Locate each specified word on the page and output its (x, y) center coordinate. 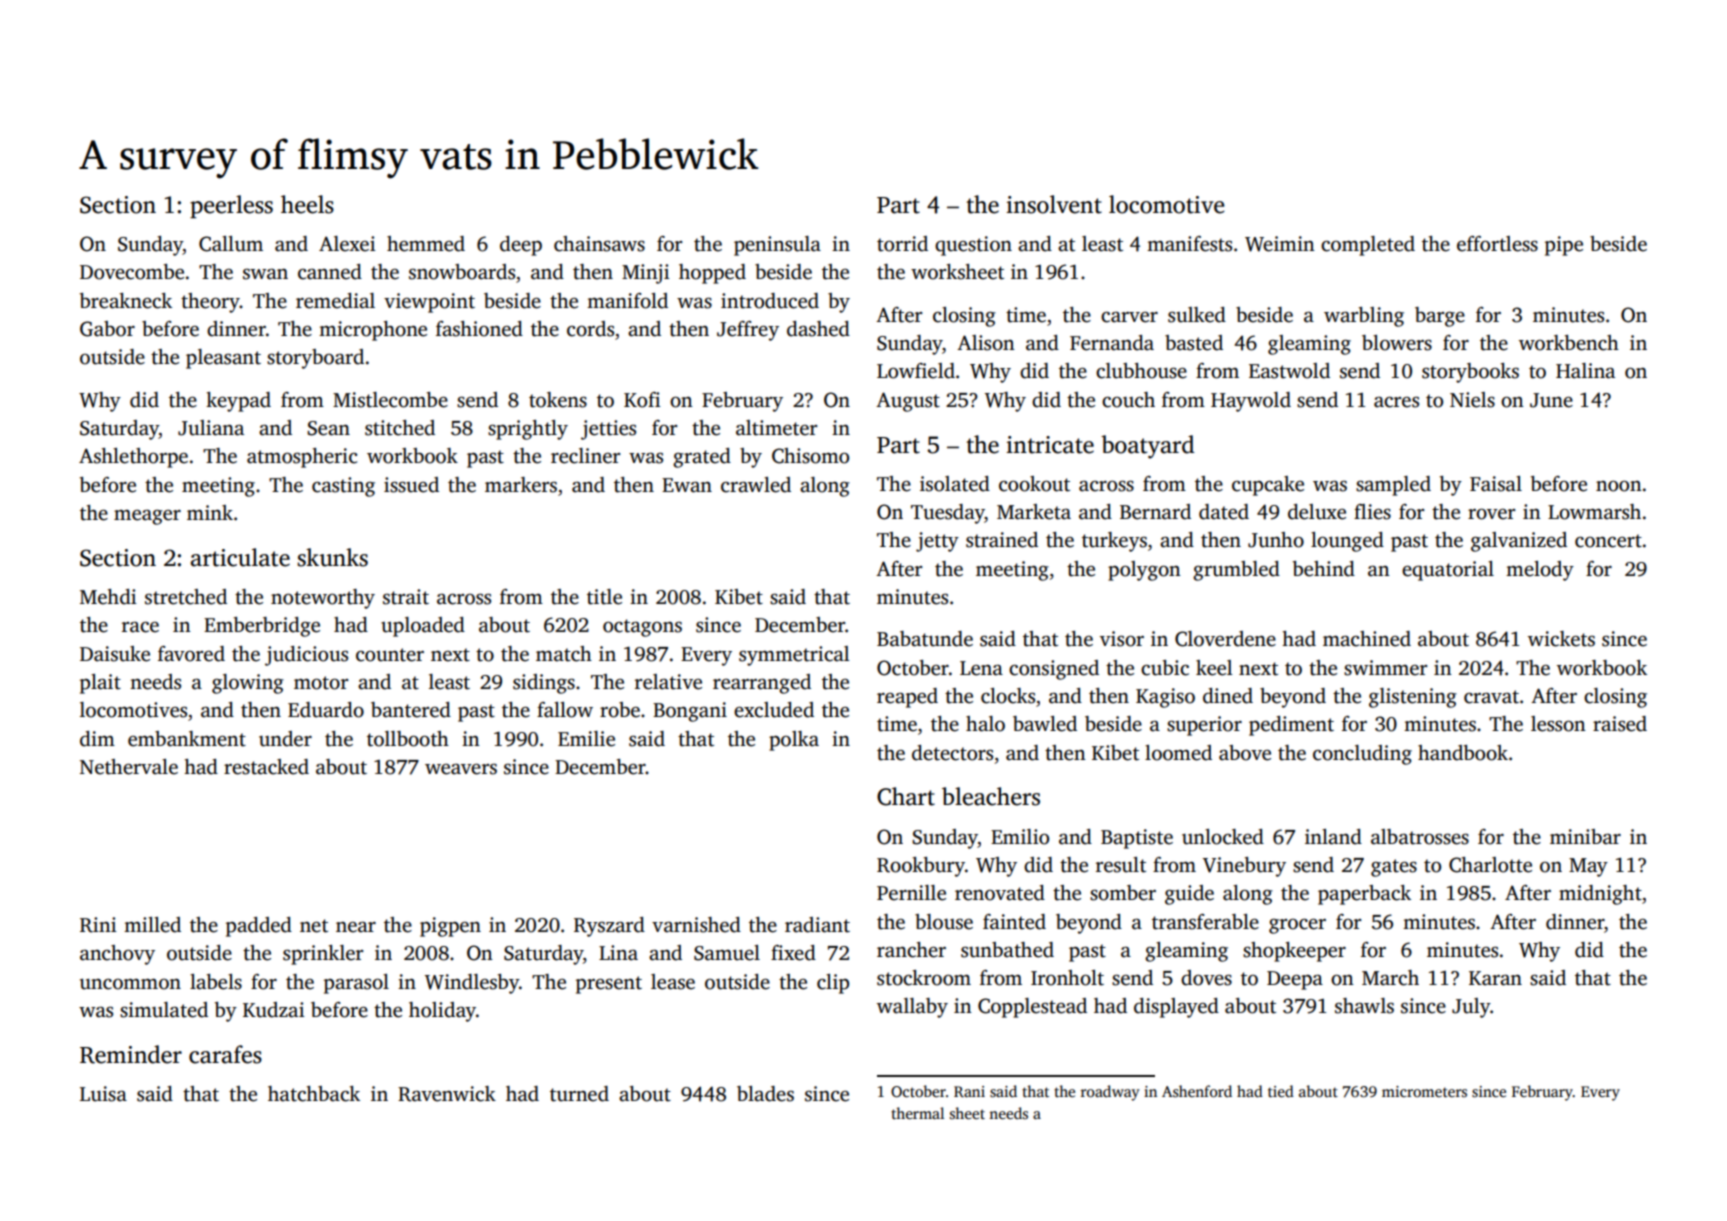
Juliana (211, 428)
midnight (1600, 895)
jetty (937, 542)
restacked (266, 767)
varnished (696, 925)
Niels (1472, 400)
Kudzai (274, 1010)
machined (1367, 639)
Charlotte (1490, 865)
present (609, 985)
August (908, 402)
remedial (335, 301)
